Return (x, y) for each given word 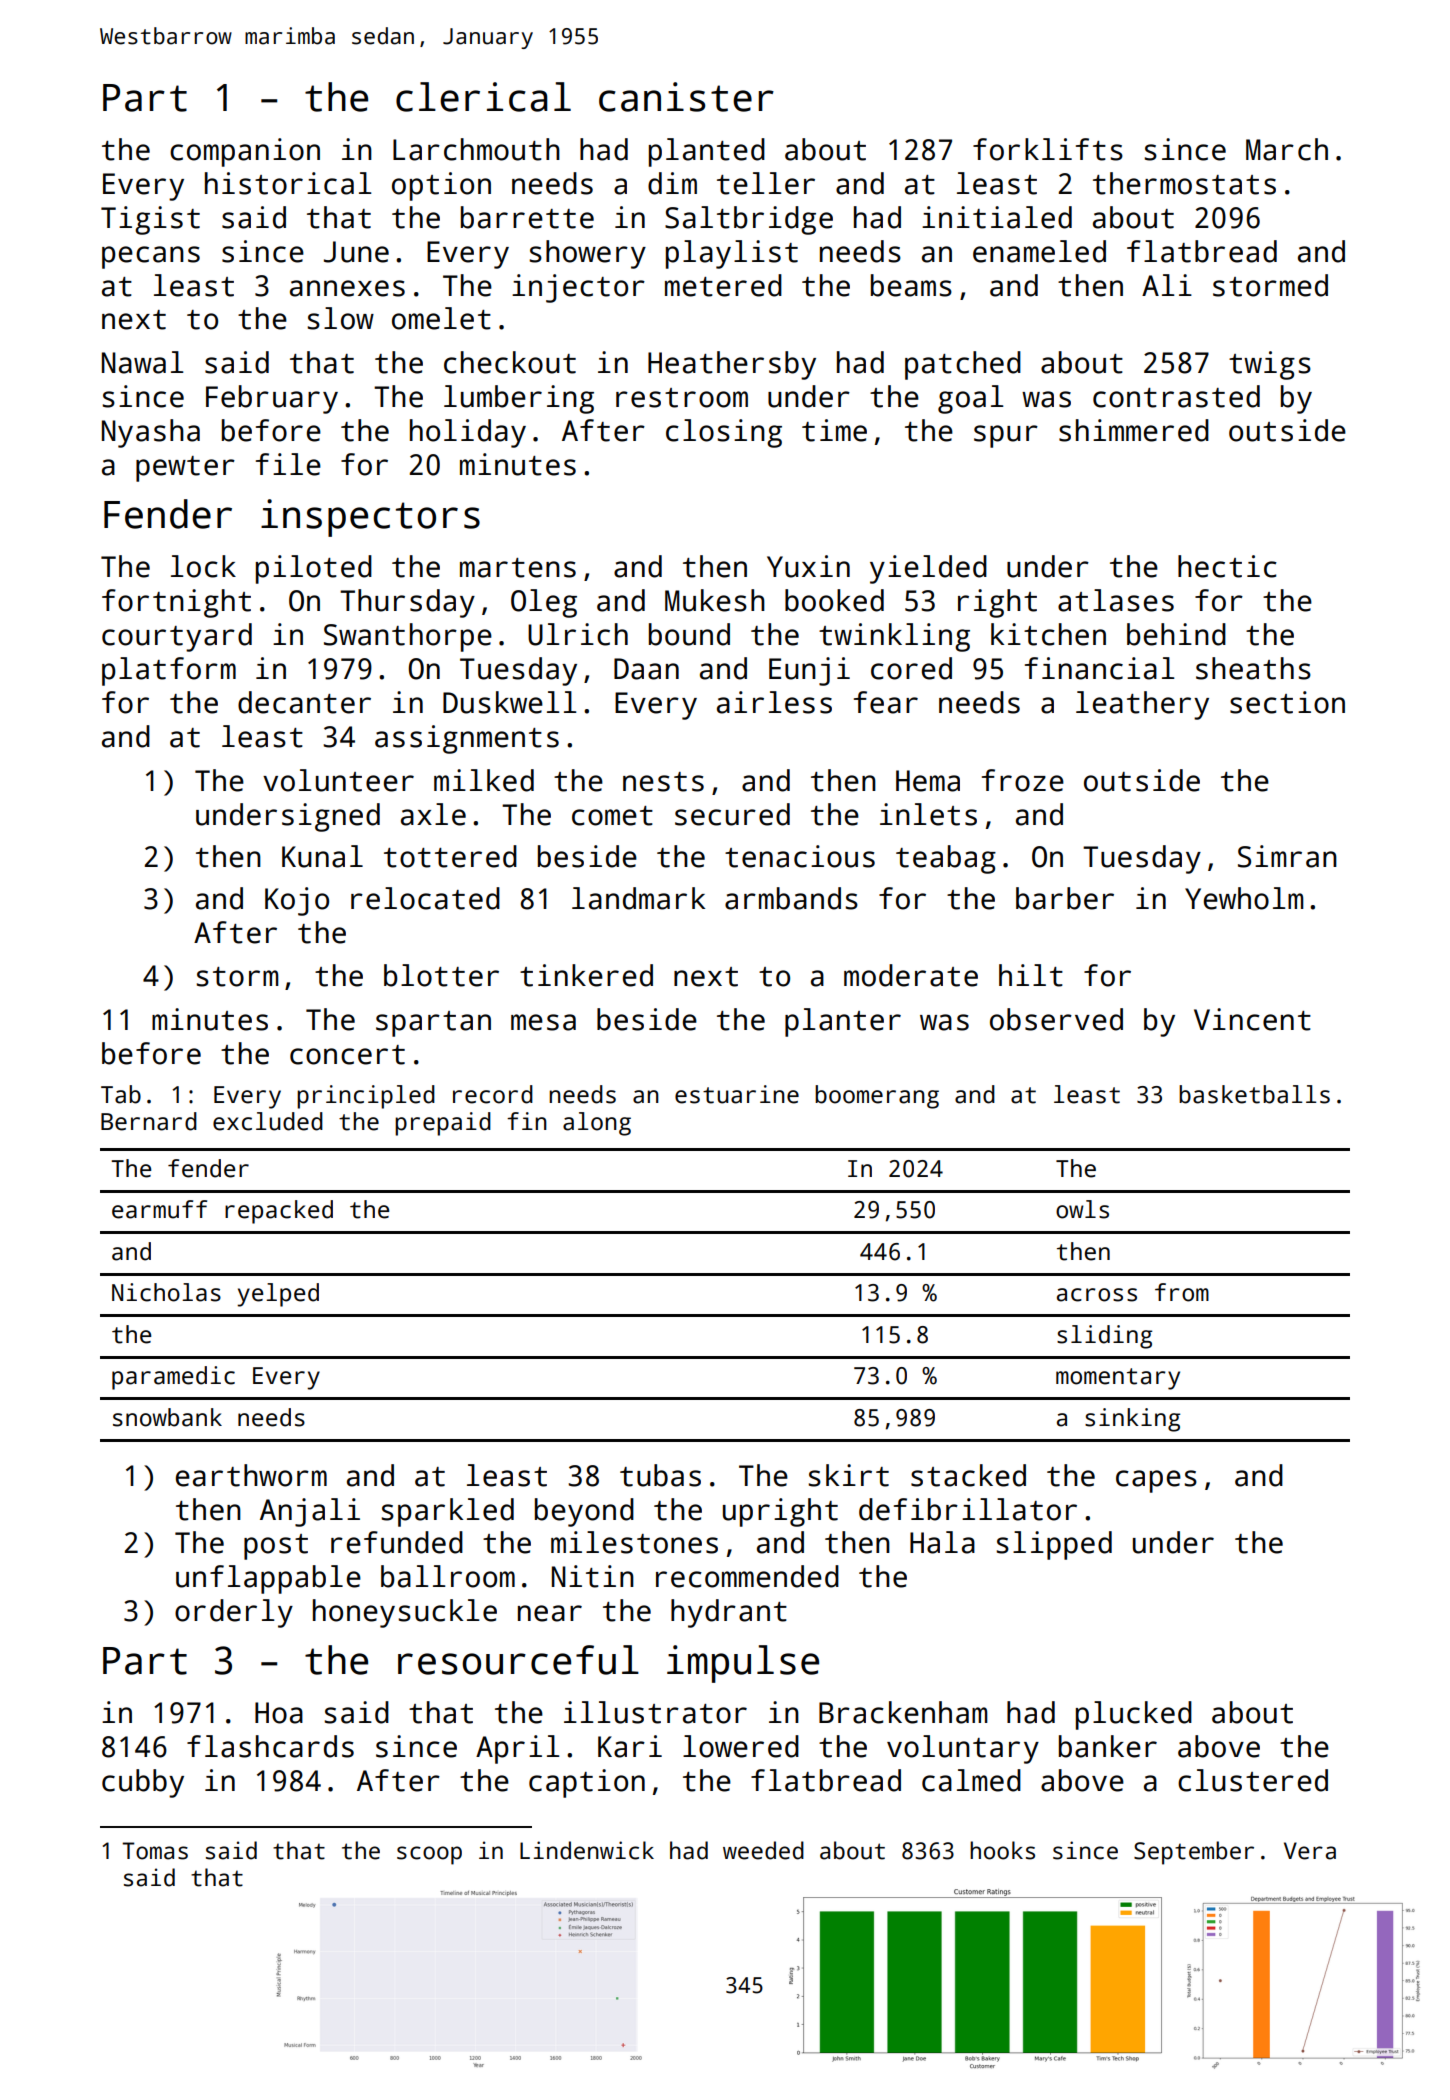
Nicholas (166, 1292)
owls (1082, 1209)
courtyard (177, 637)
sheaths (1253, 668)
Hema (928, 781)
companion (245, 152)
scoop (429, 1855)
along (597, 1124)
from (1182, 1292)
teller (766, 183)
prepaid (443, 1124)
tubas (660, 1475)
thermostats (1184, 183)
